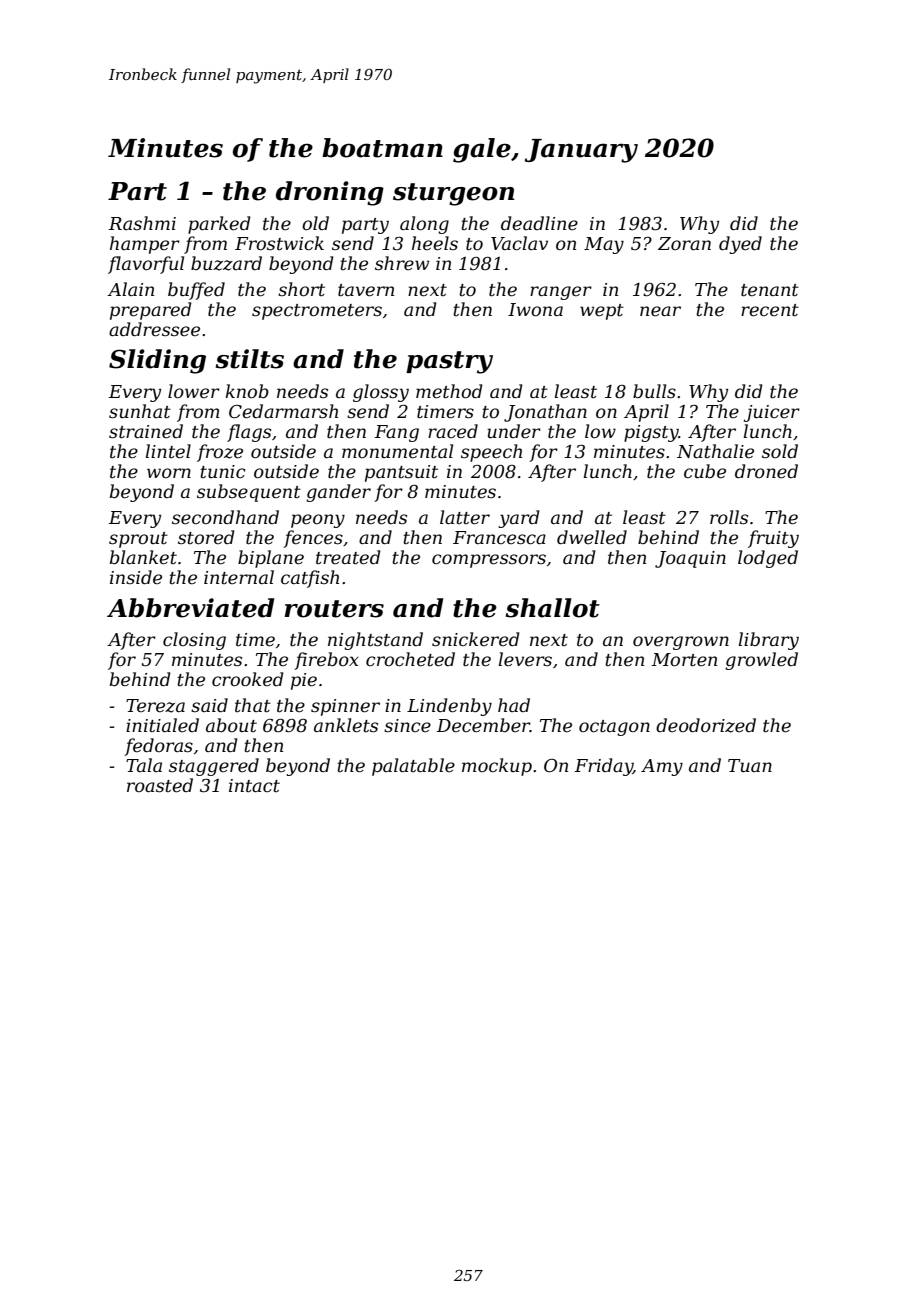 This document has width=908, height=1316. Describe the element at coordinates (476, 639) in the document. I see `snickered` at that location.
